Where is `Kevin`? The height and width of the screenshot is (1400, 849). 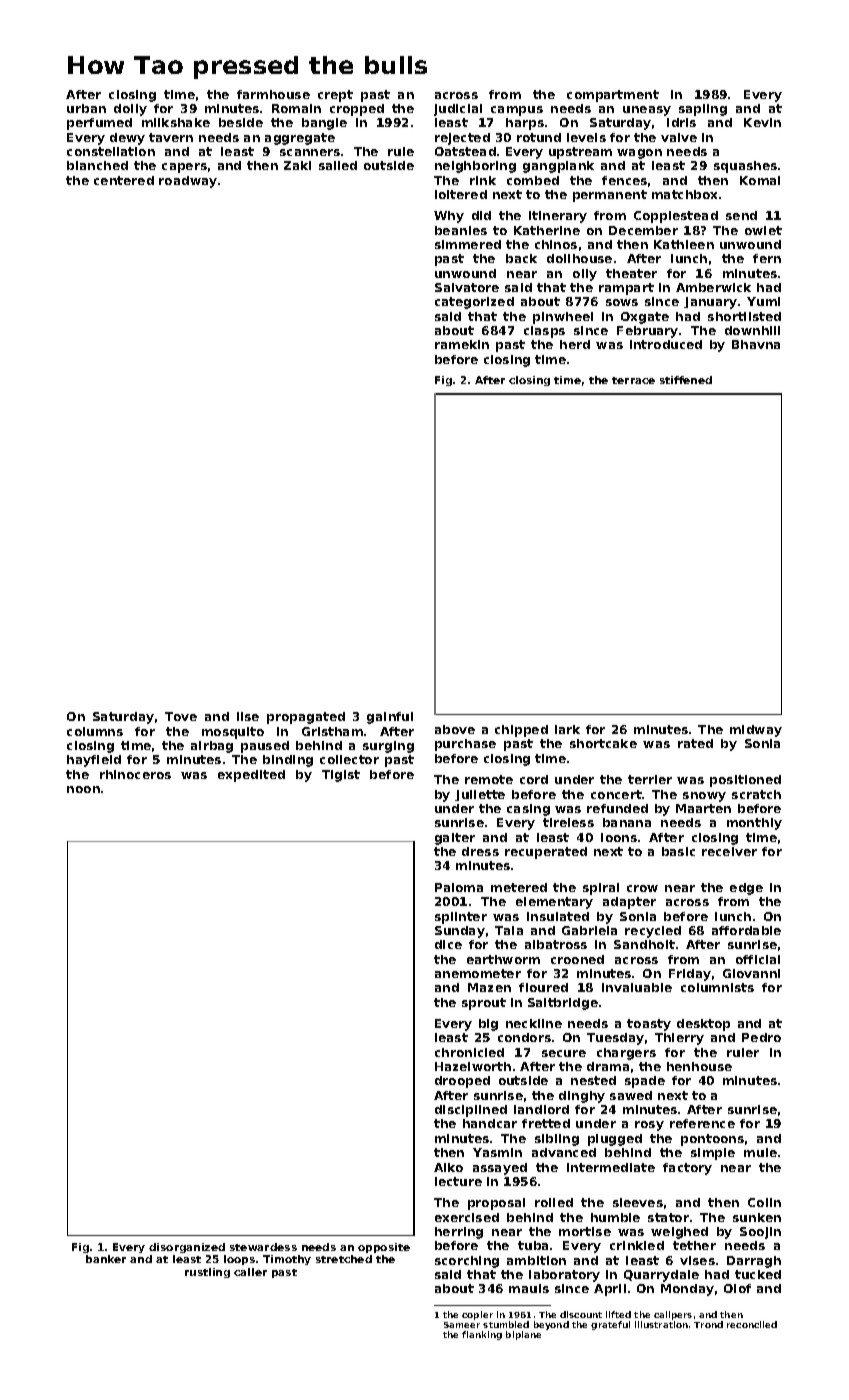
Kevin is located at coordinates (762, 122).
